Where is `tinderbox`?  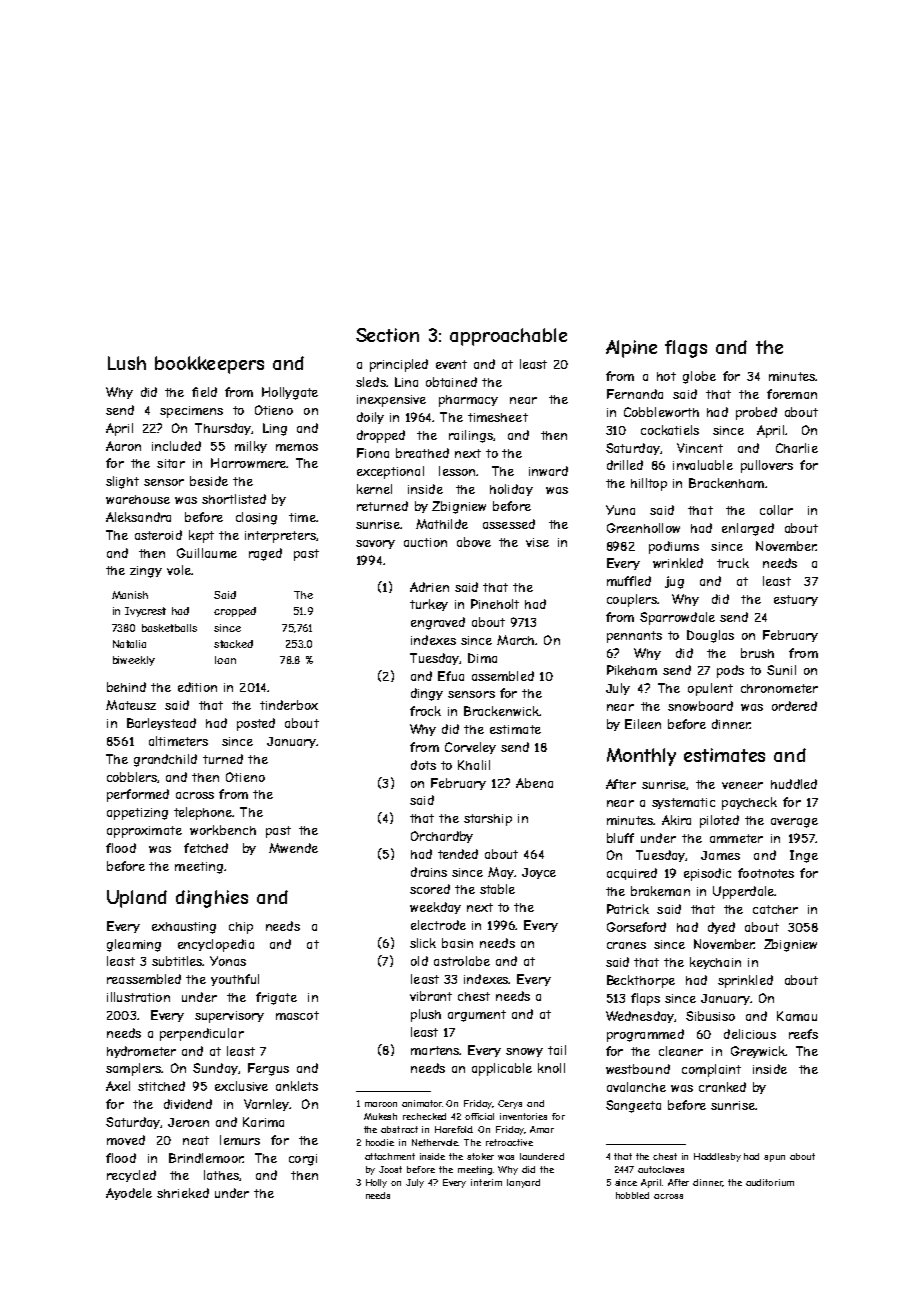
tinderbox is located at coordinates (289, 705).
